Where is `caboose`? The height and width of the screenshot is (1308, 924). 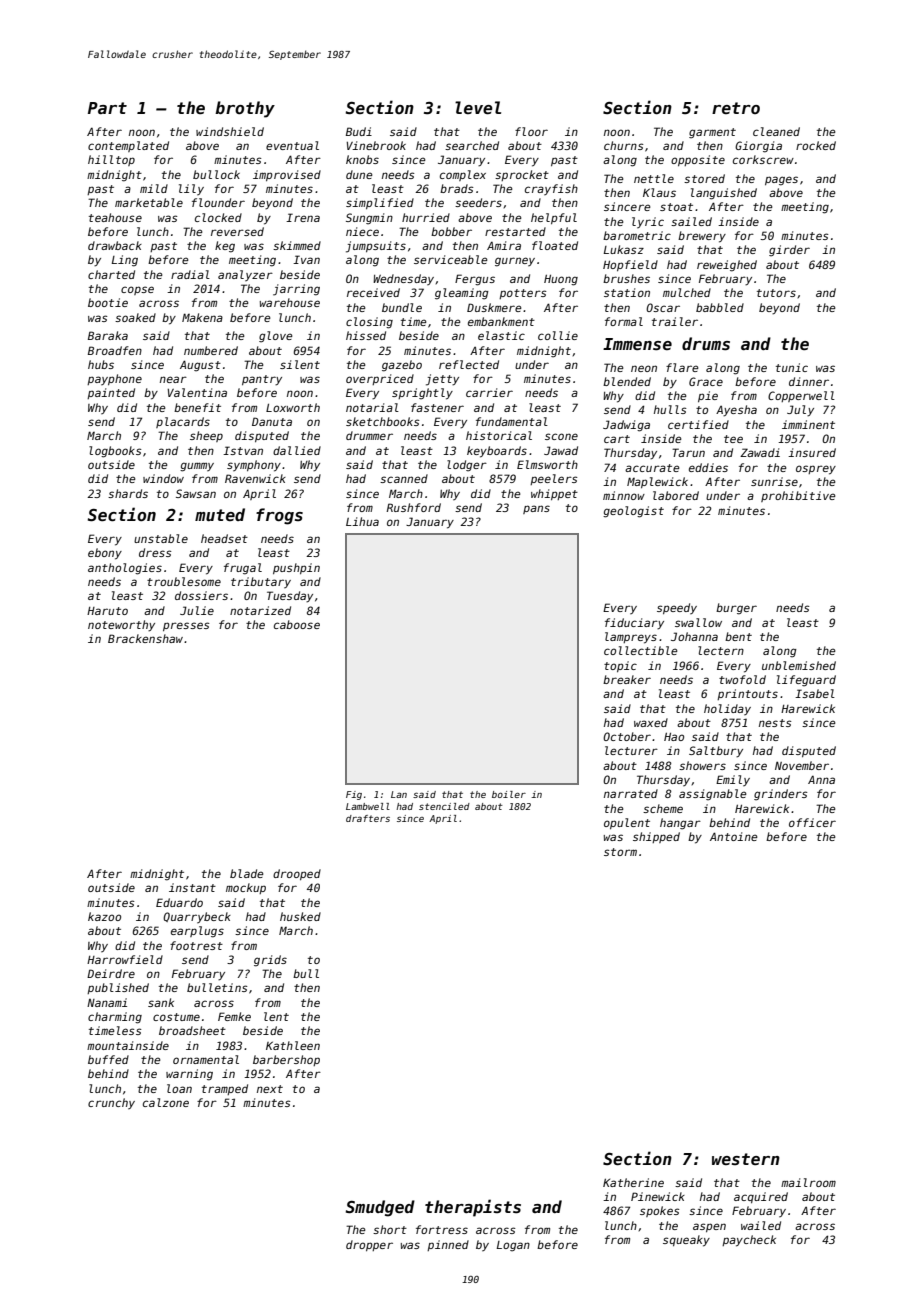 caboose is located at coordinates (297, 624).
